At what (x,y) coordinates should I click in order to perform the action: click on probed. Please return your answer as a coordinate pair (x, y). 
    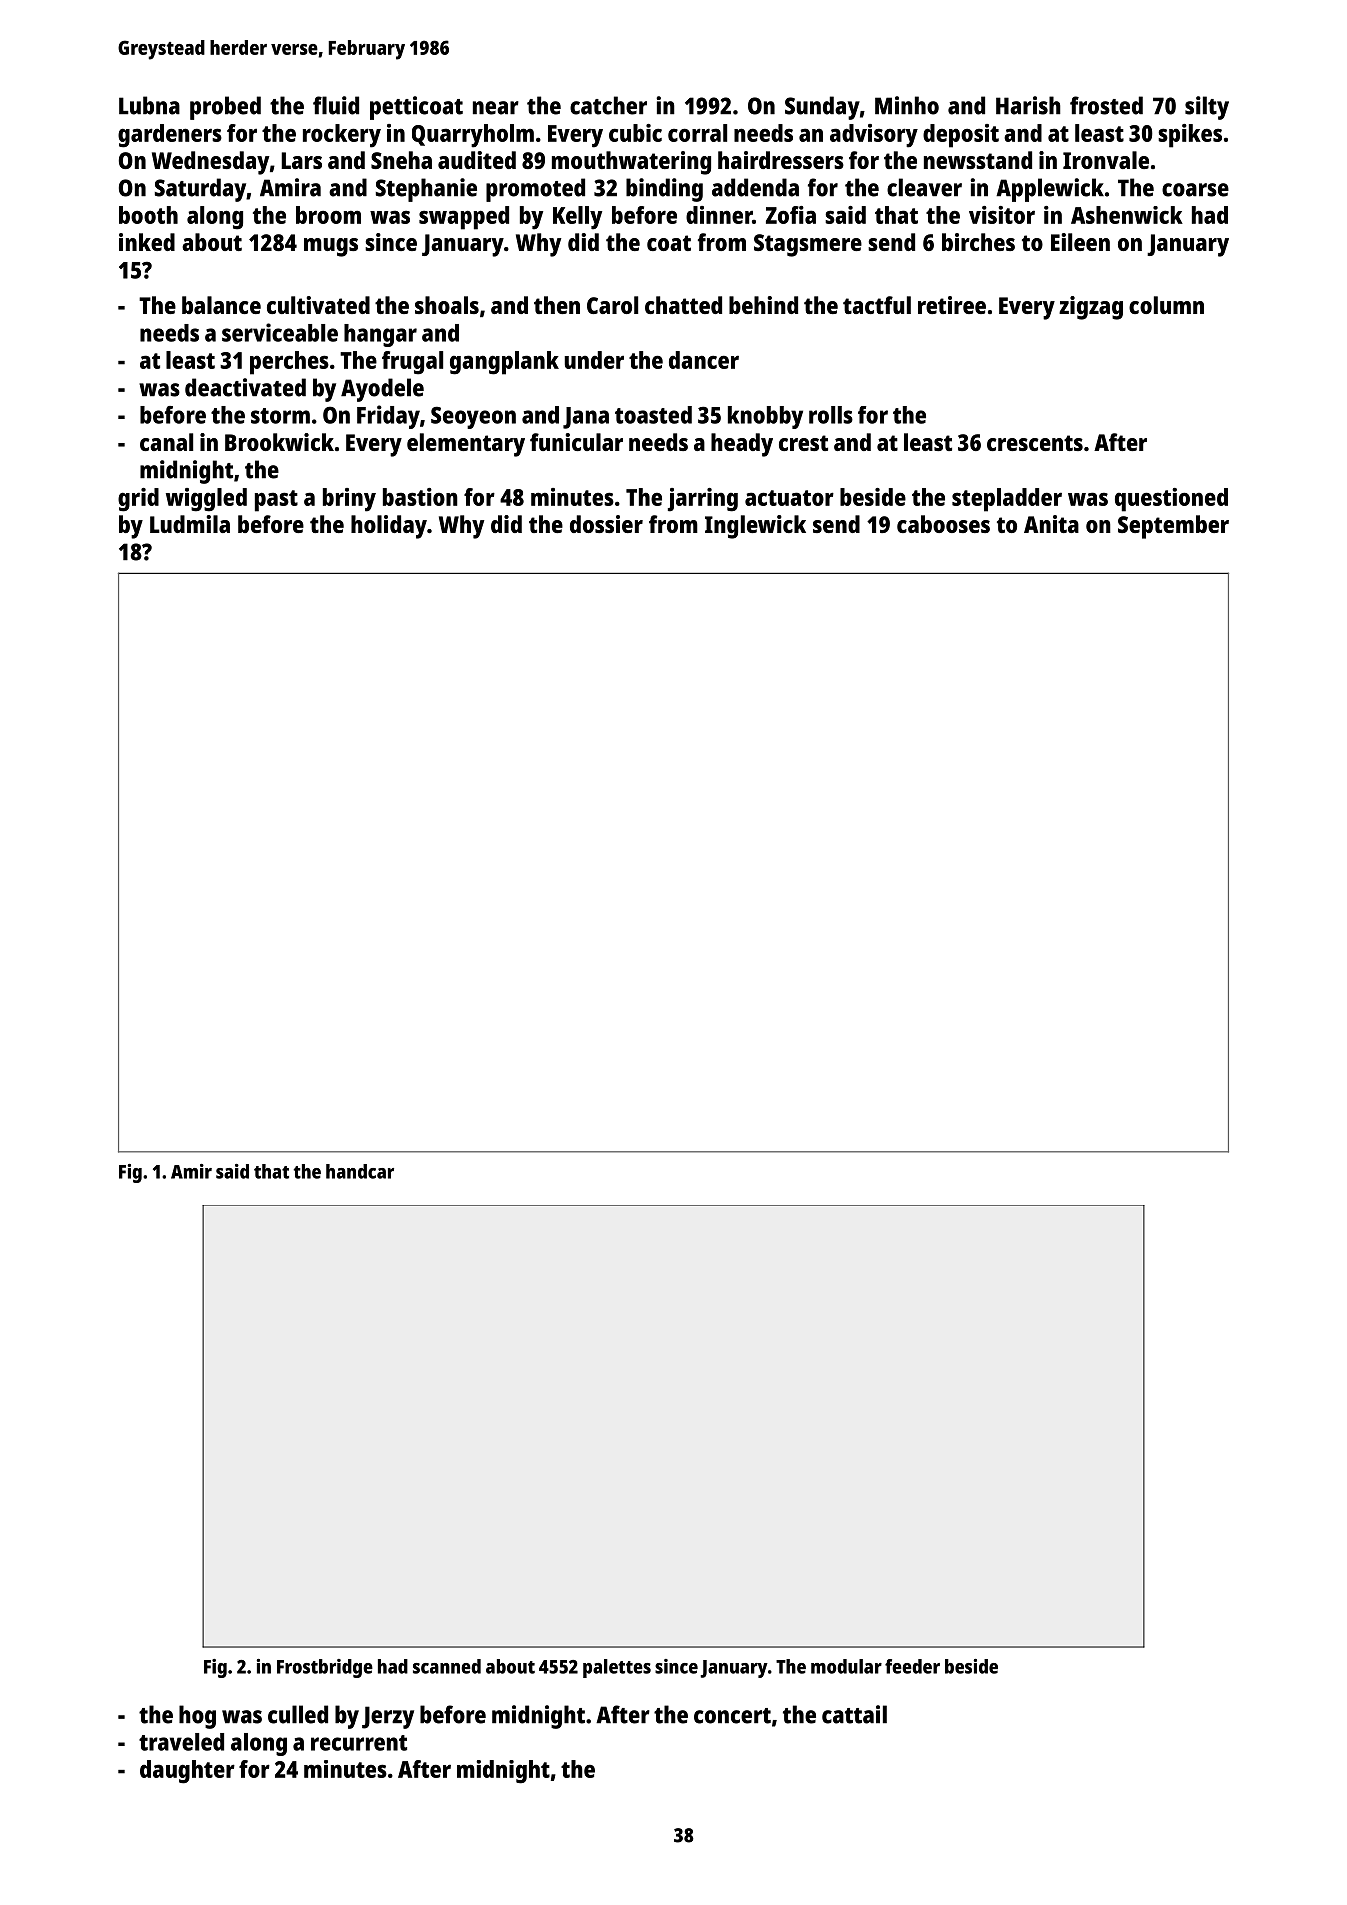
    Looking at the image, I should click on (225, 108).
